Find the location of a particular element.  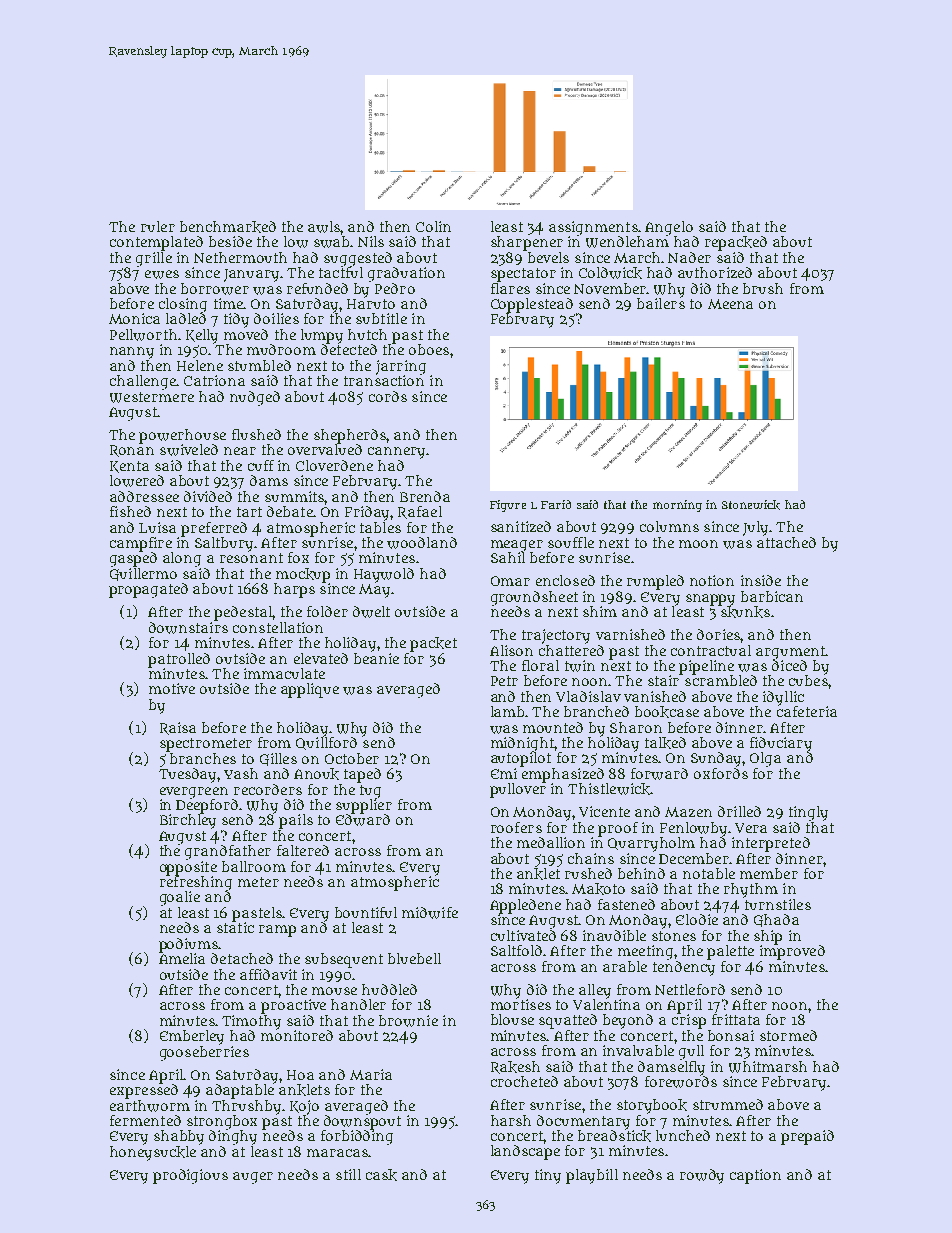

Appledene is located at coordinates (525, 906).
